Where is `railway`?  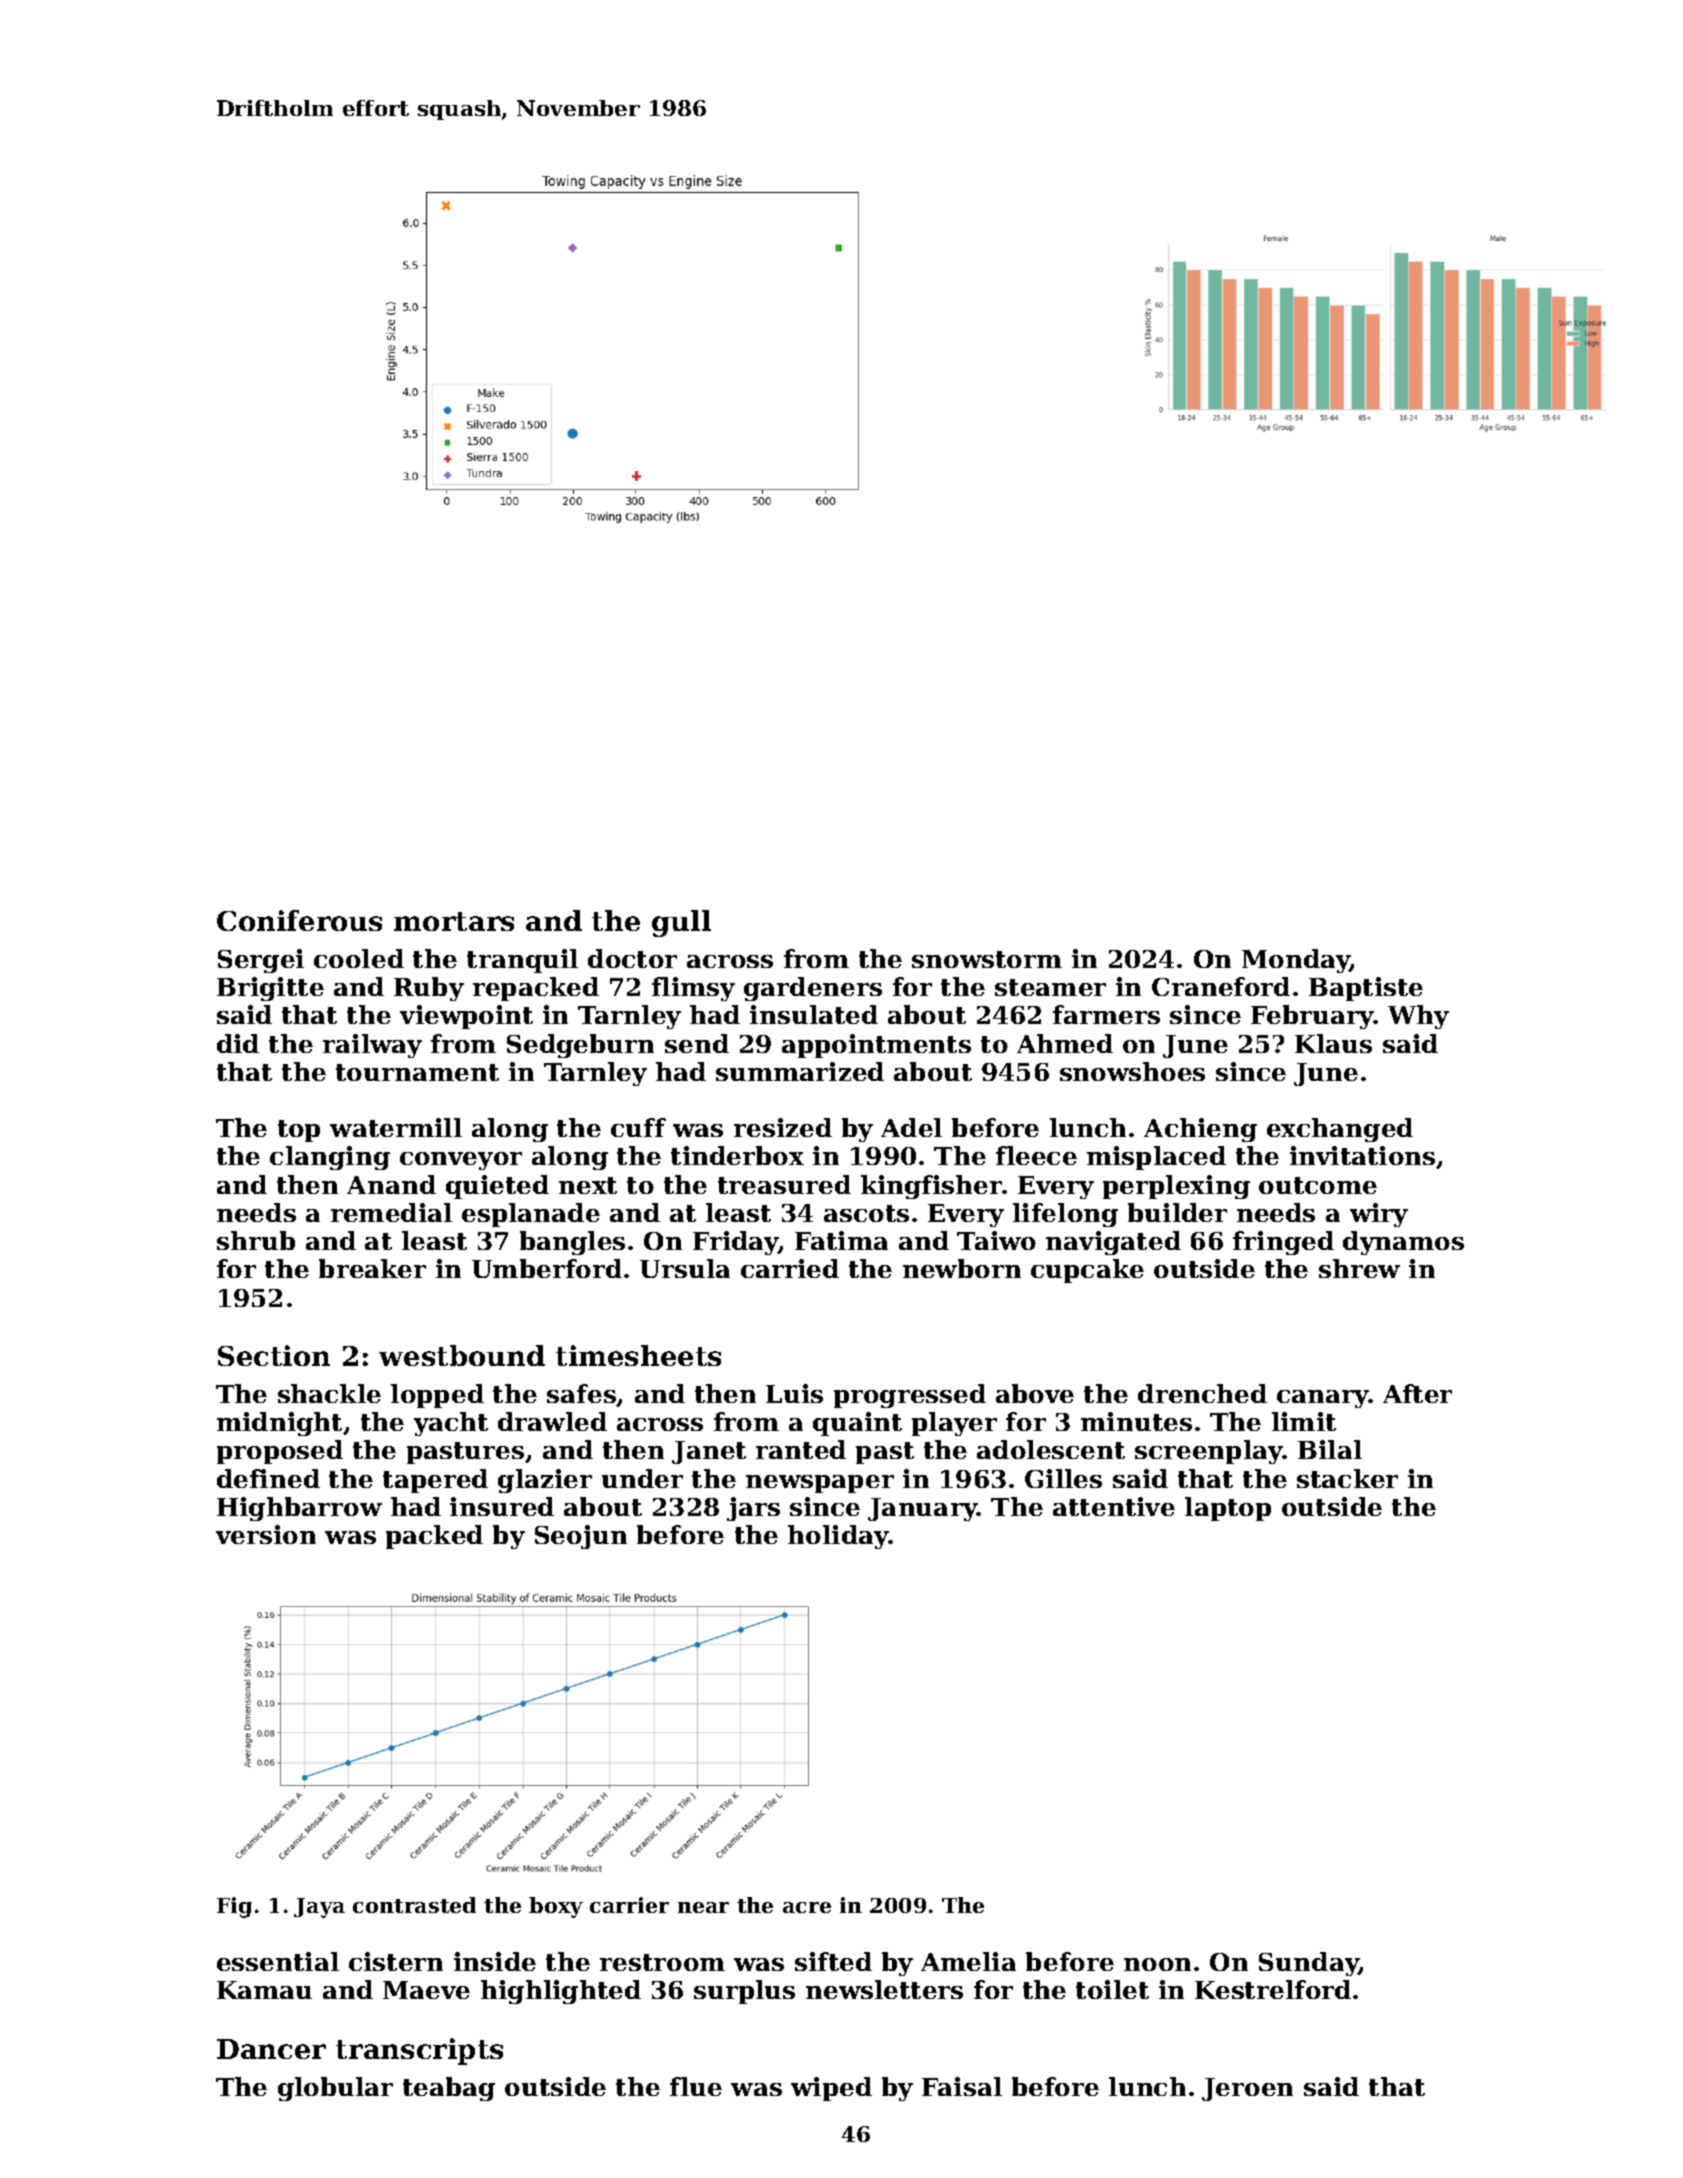
railway is located at coordinates (372, 1046).
